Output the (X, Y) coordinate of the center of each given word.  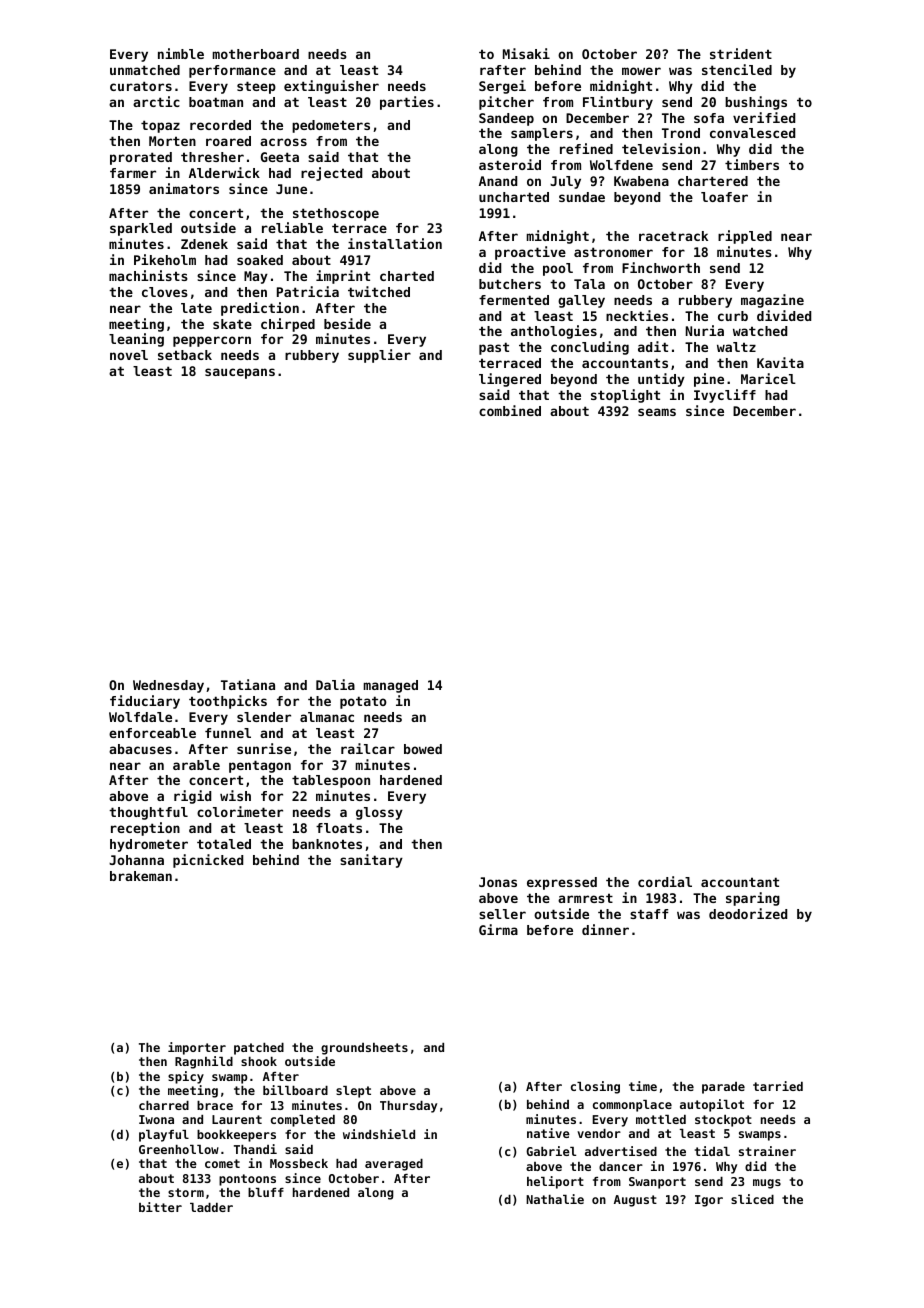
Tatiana (248, 684)
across (283, 142)
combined (510, 410)
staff (649, 914)
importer (197, 1048)
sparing (753, 899)
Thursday (408, 1107)
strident (741, 53)
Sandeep (506, 119)
